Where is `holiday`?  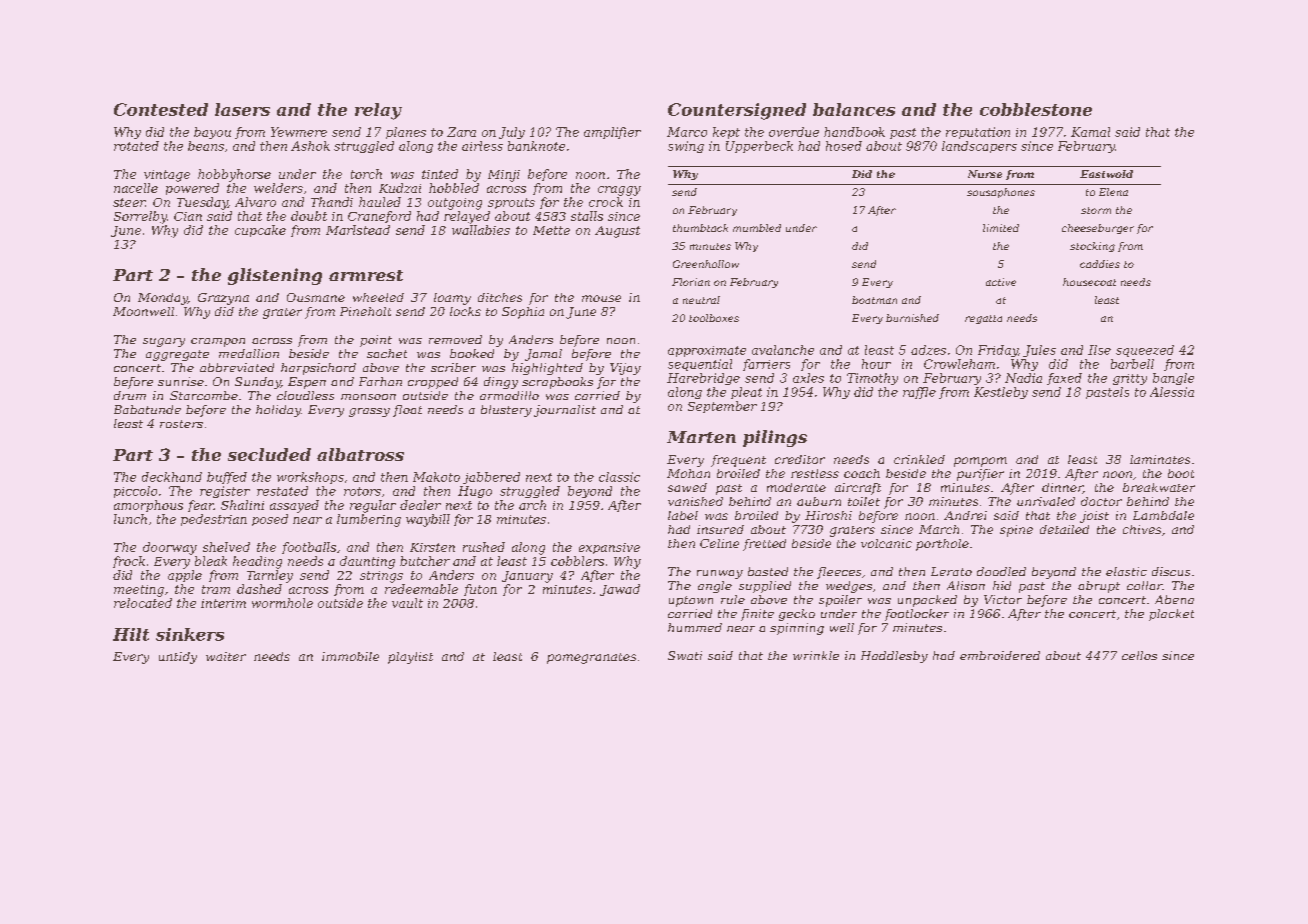
holiday is located at coordinates (278, 411).
